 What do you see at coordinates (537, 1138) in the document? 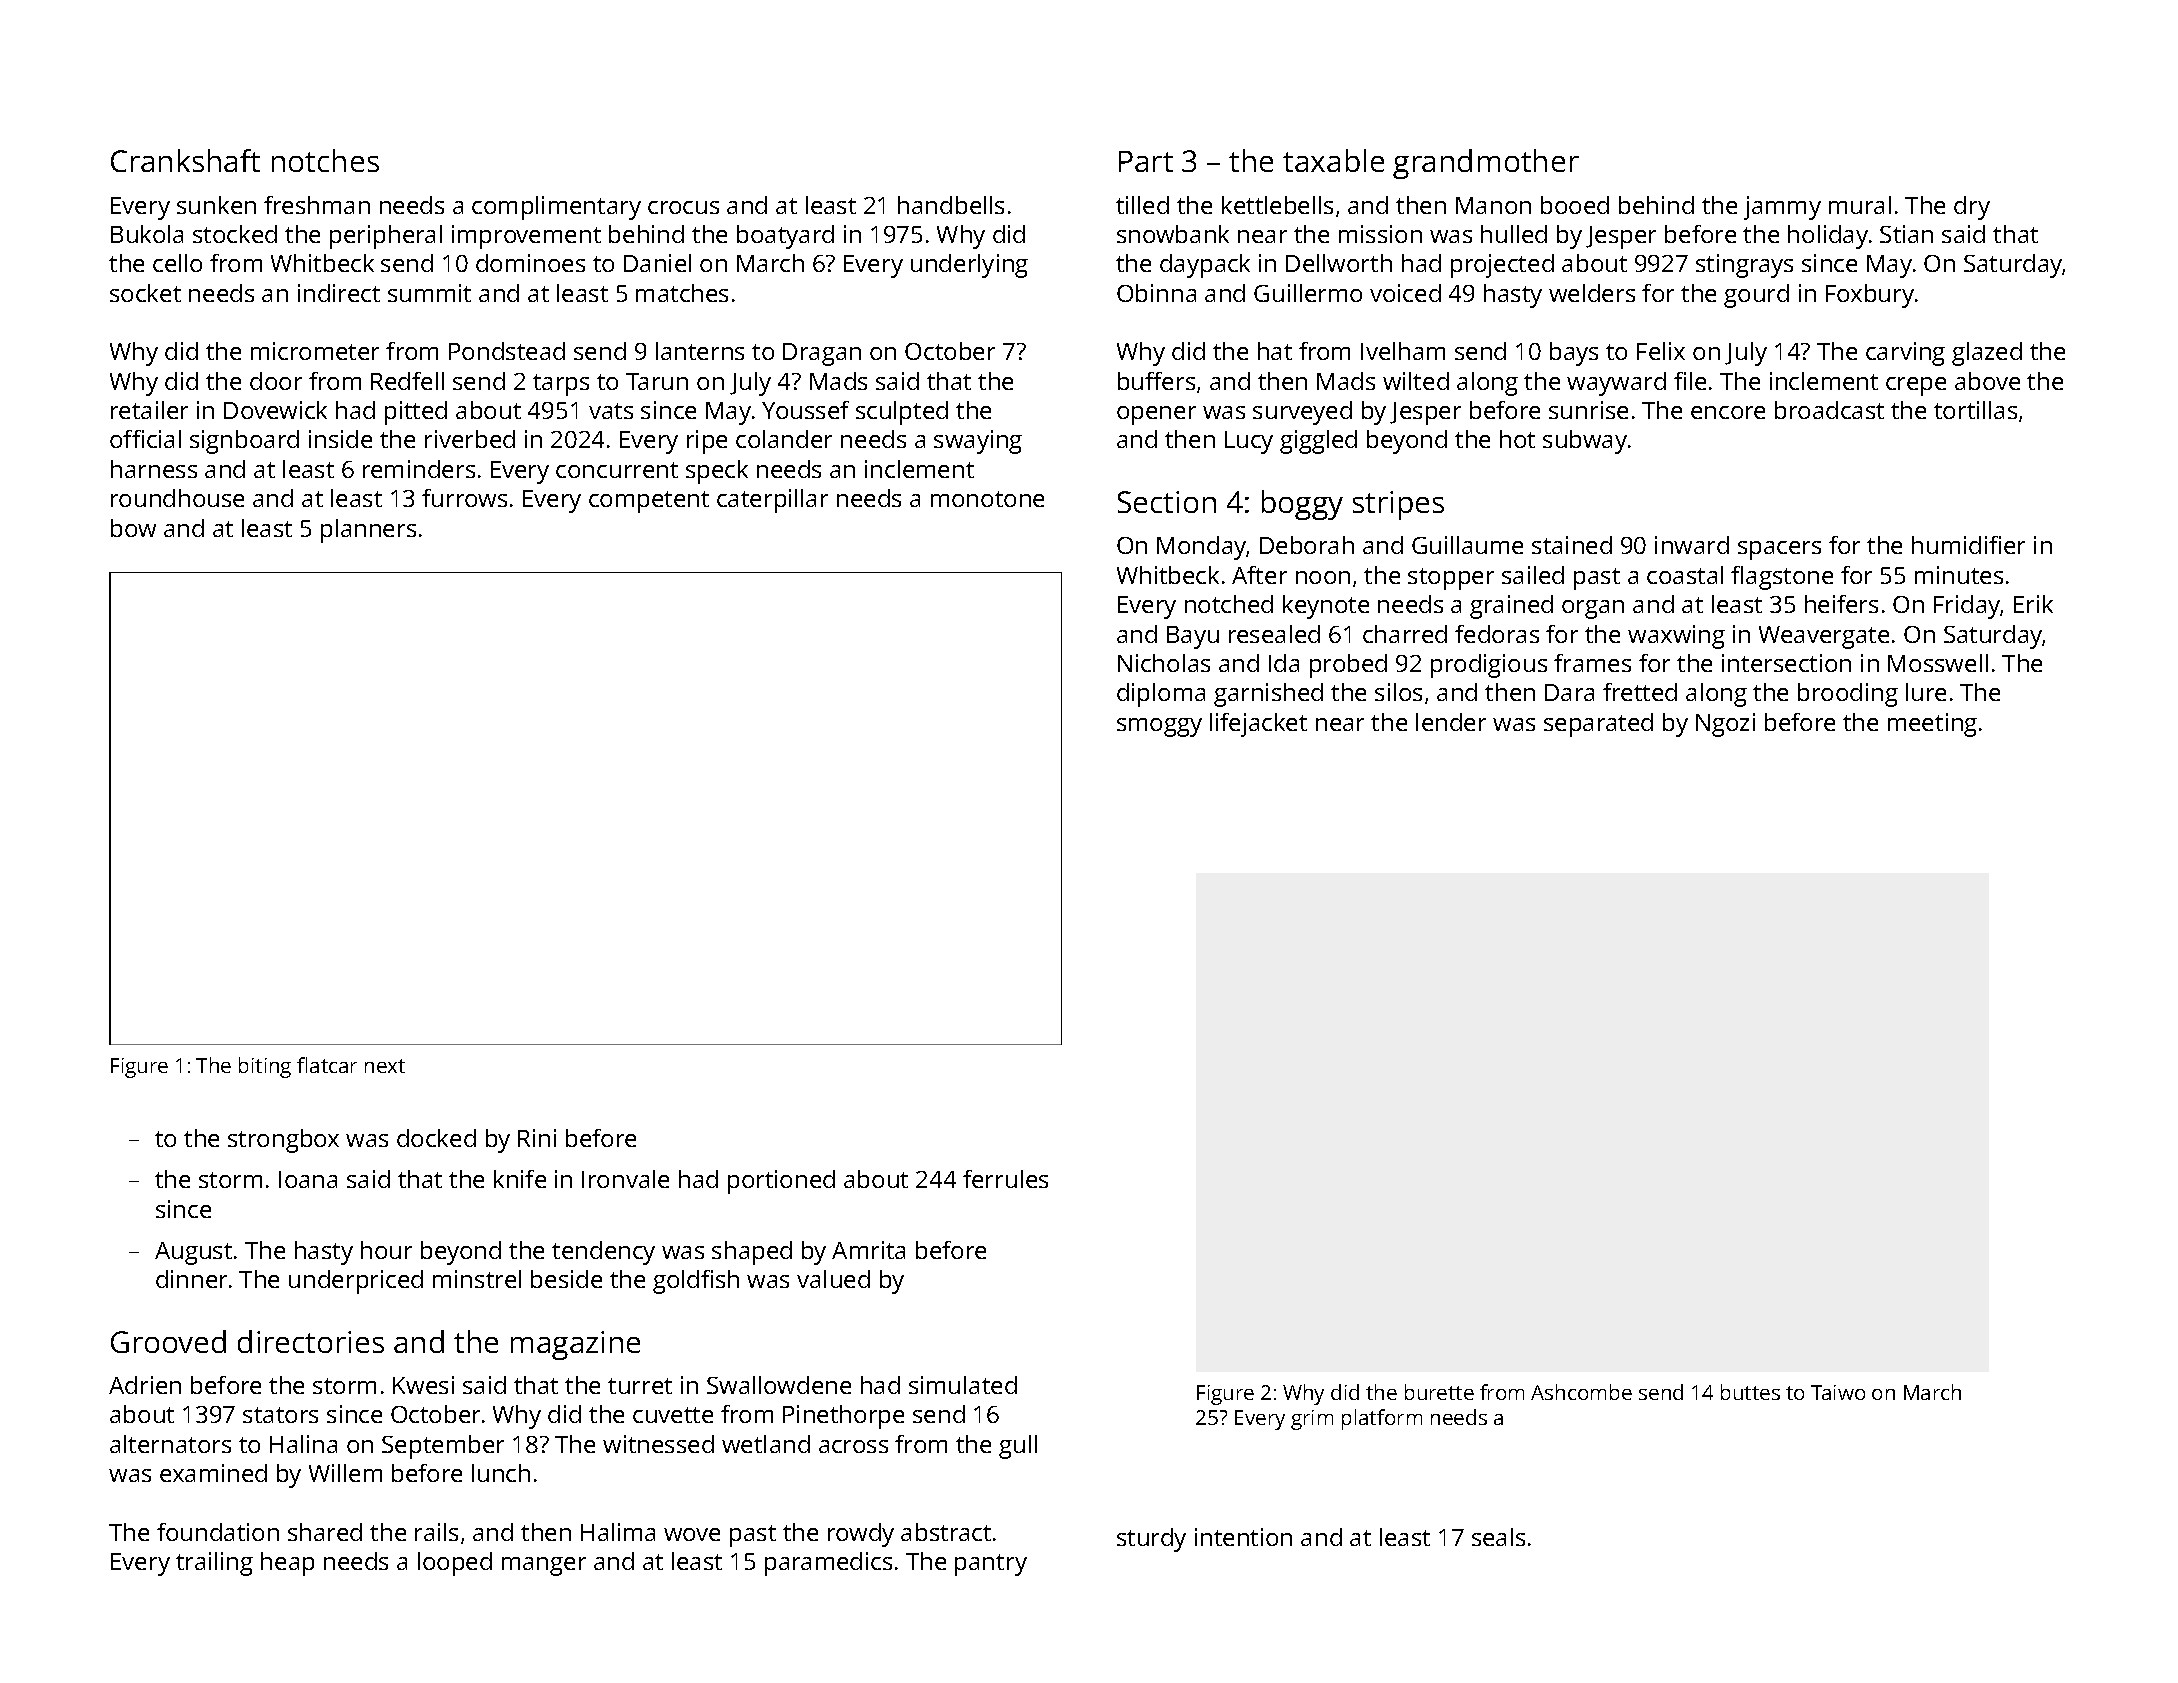
I see `Rini` at bounding box center [537, 1138].
